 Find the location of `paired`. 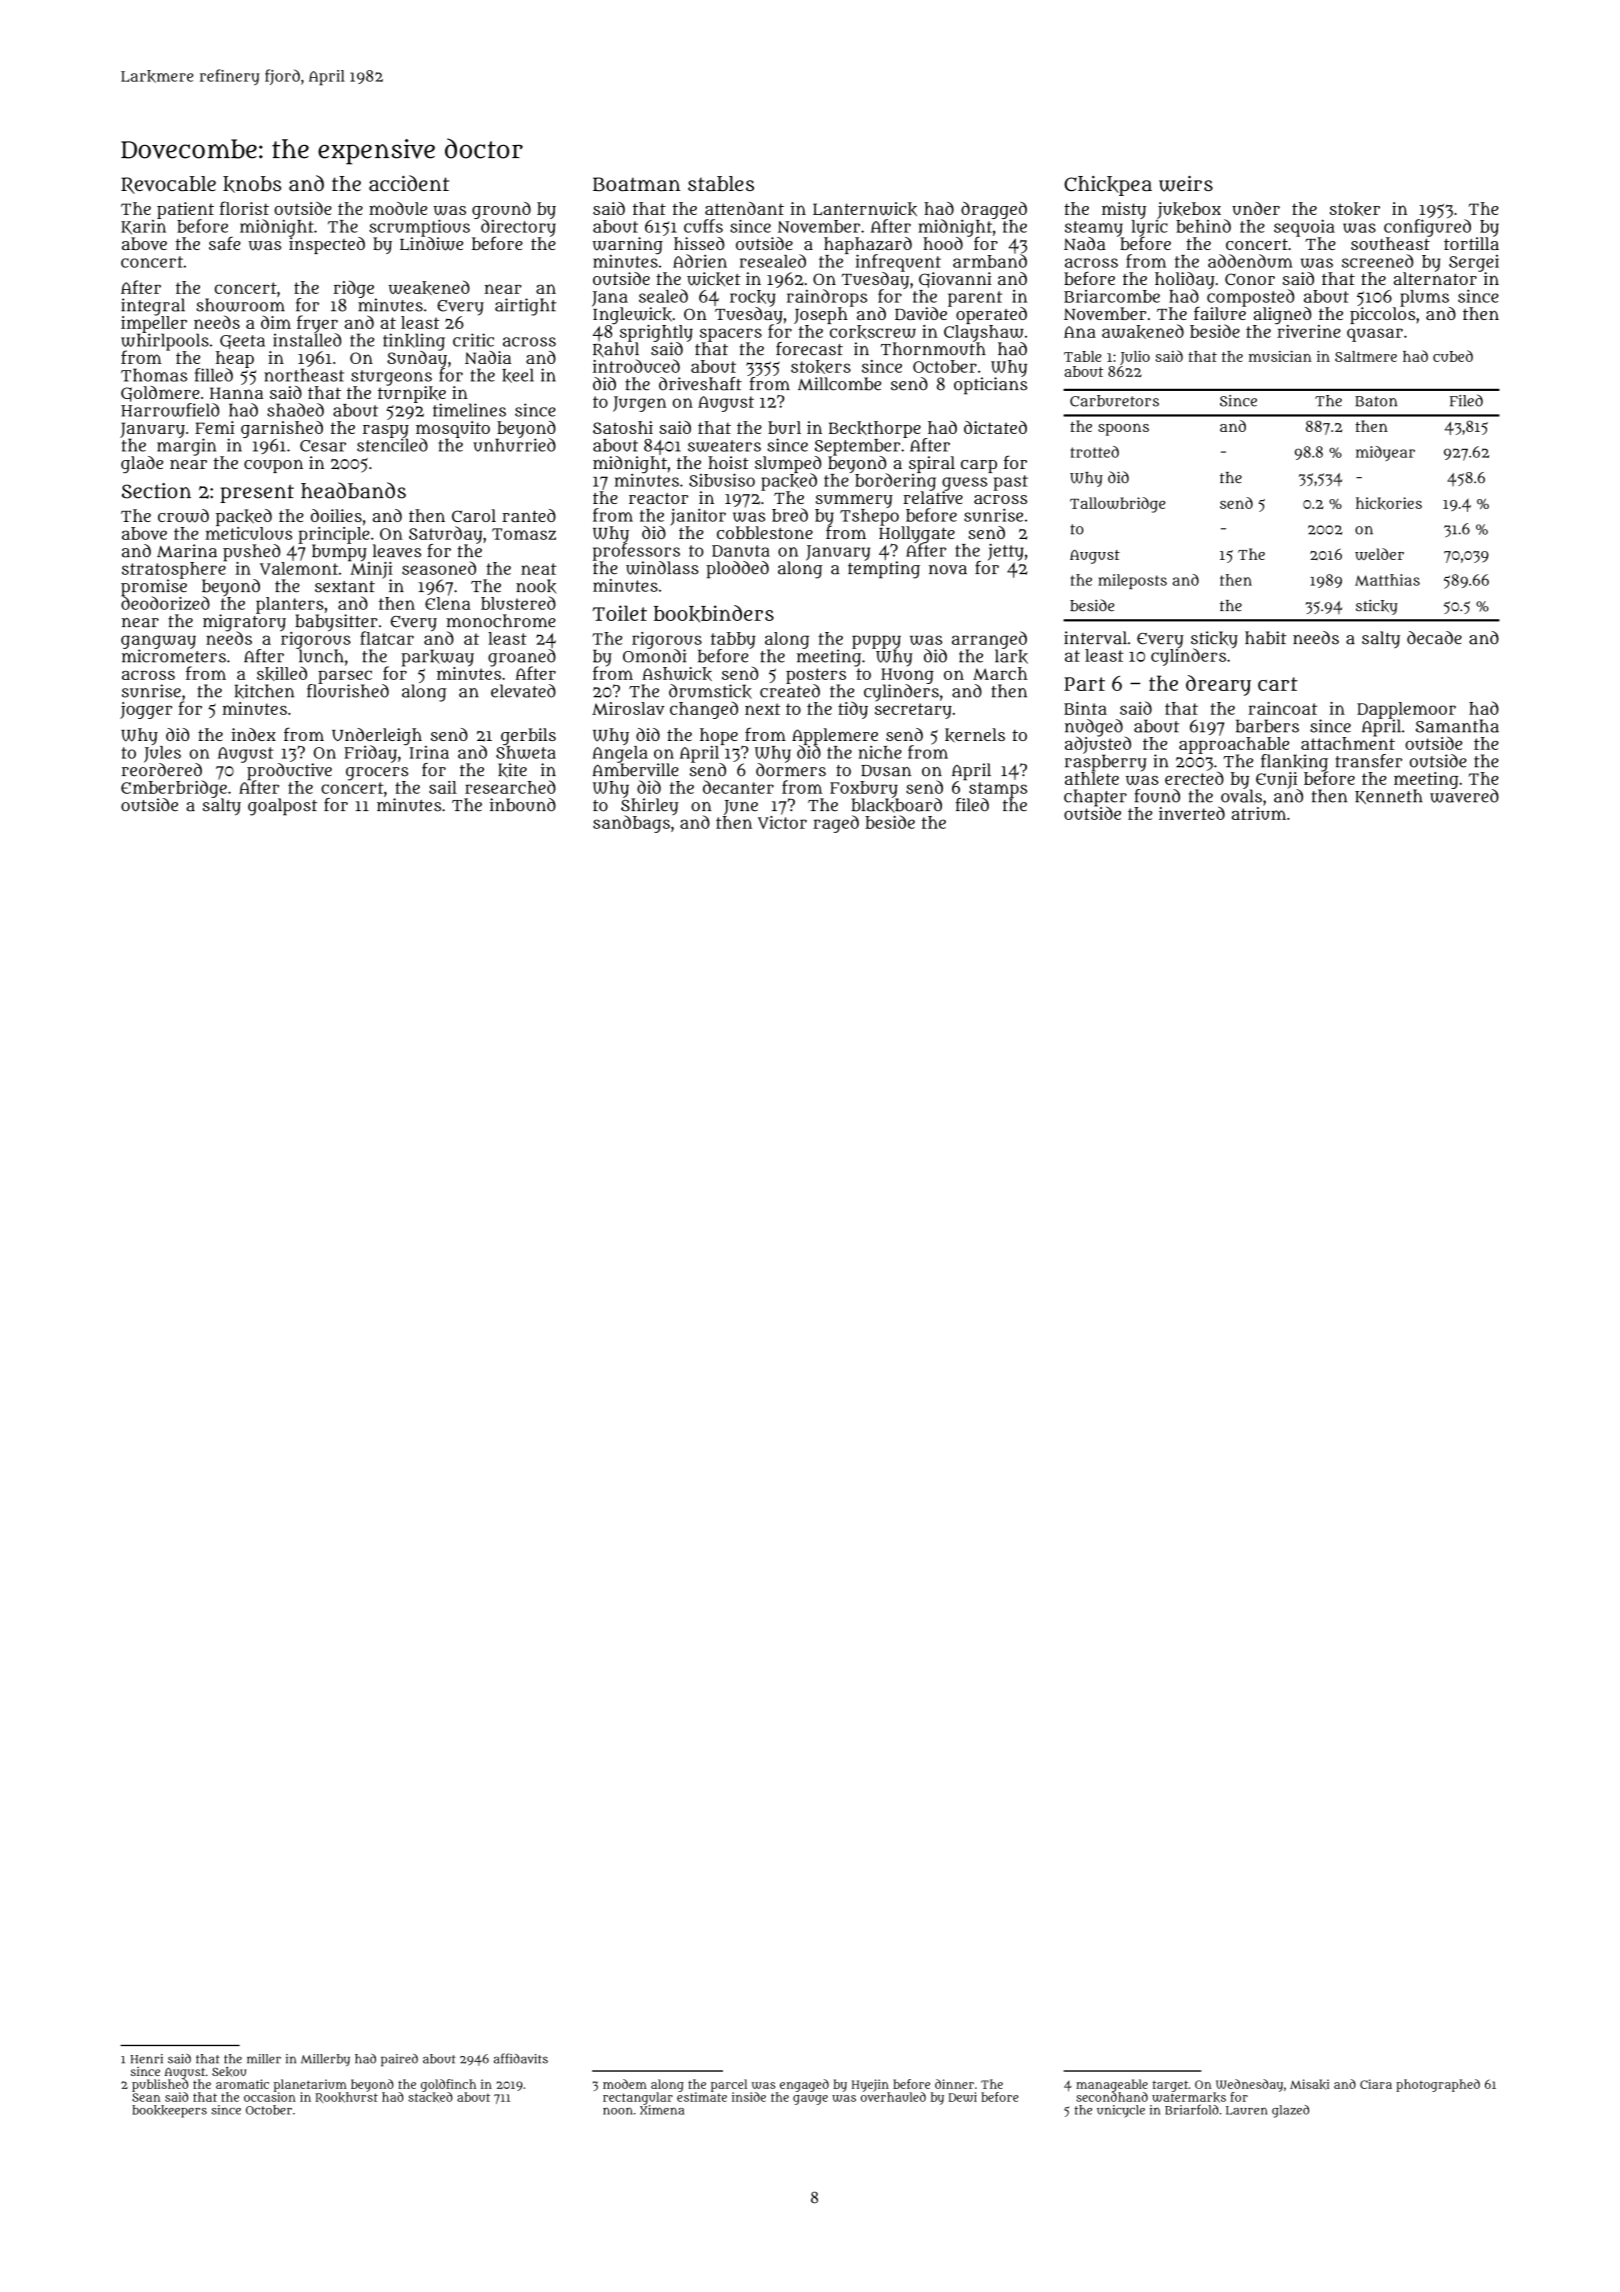

paired is located at coordinates (399, 2060).
